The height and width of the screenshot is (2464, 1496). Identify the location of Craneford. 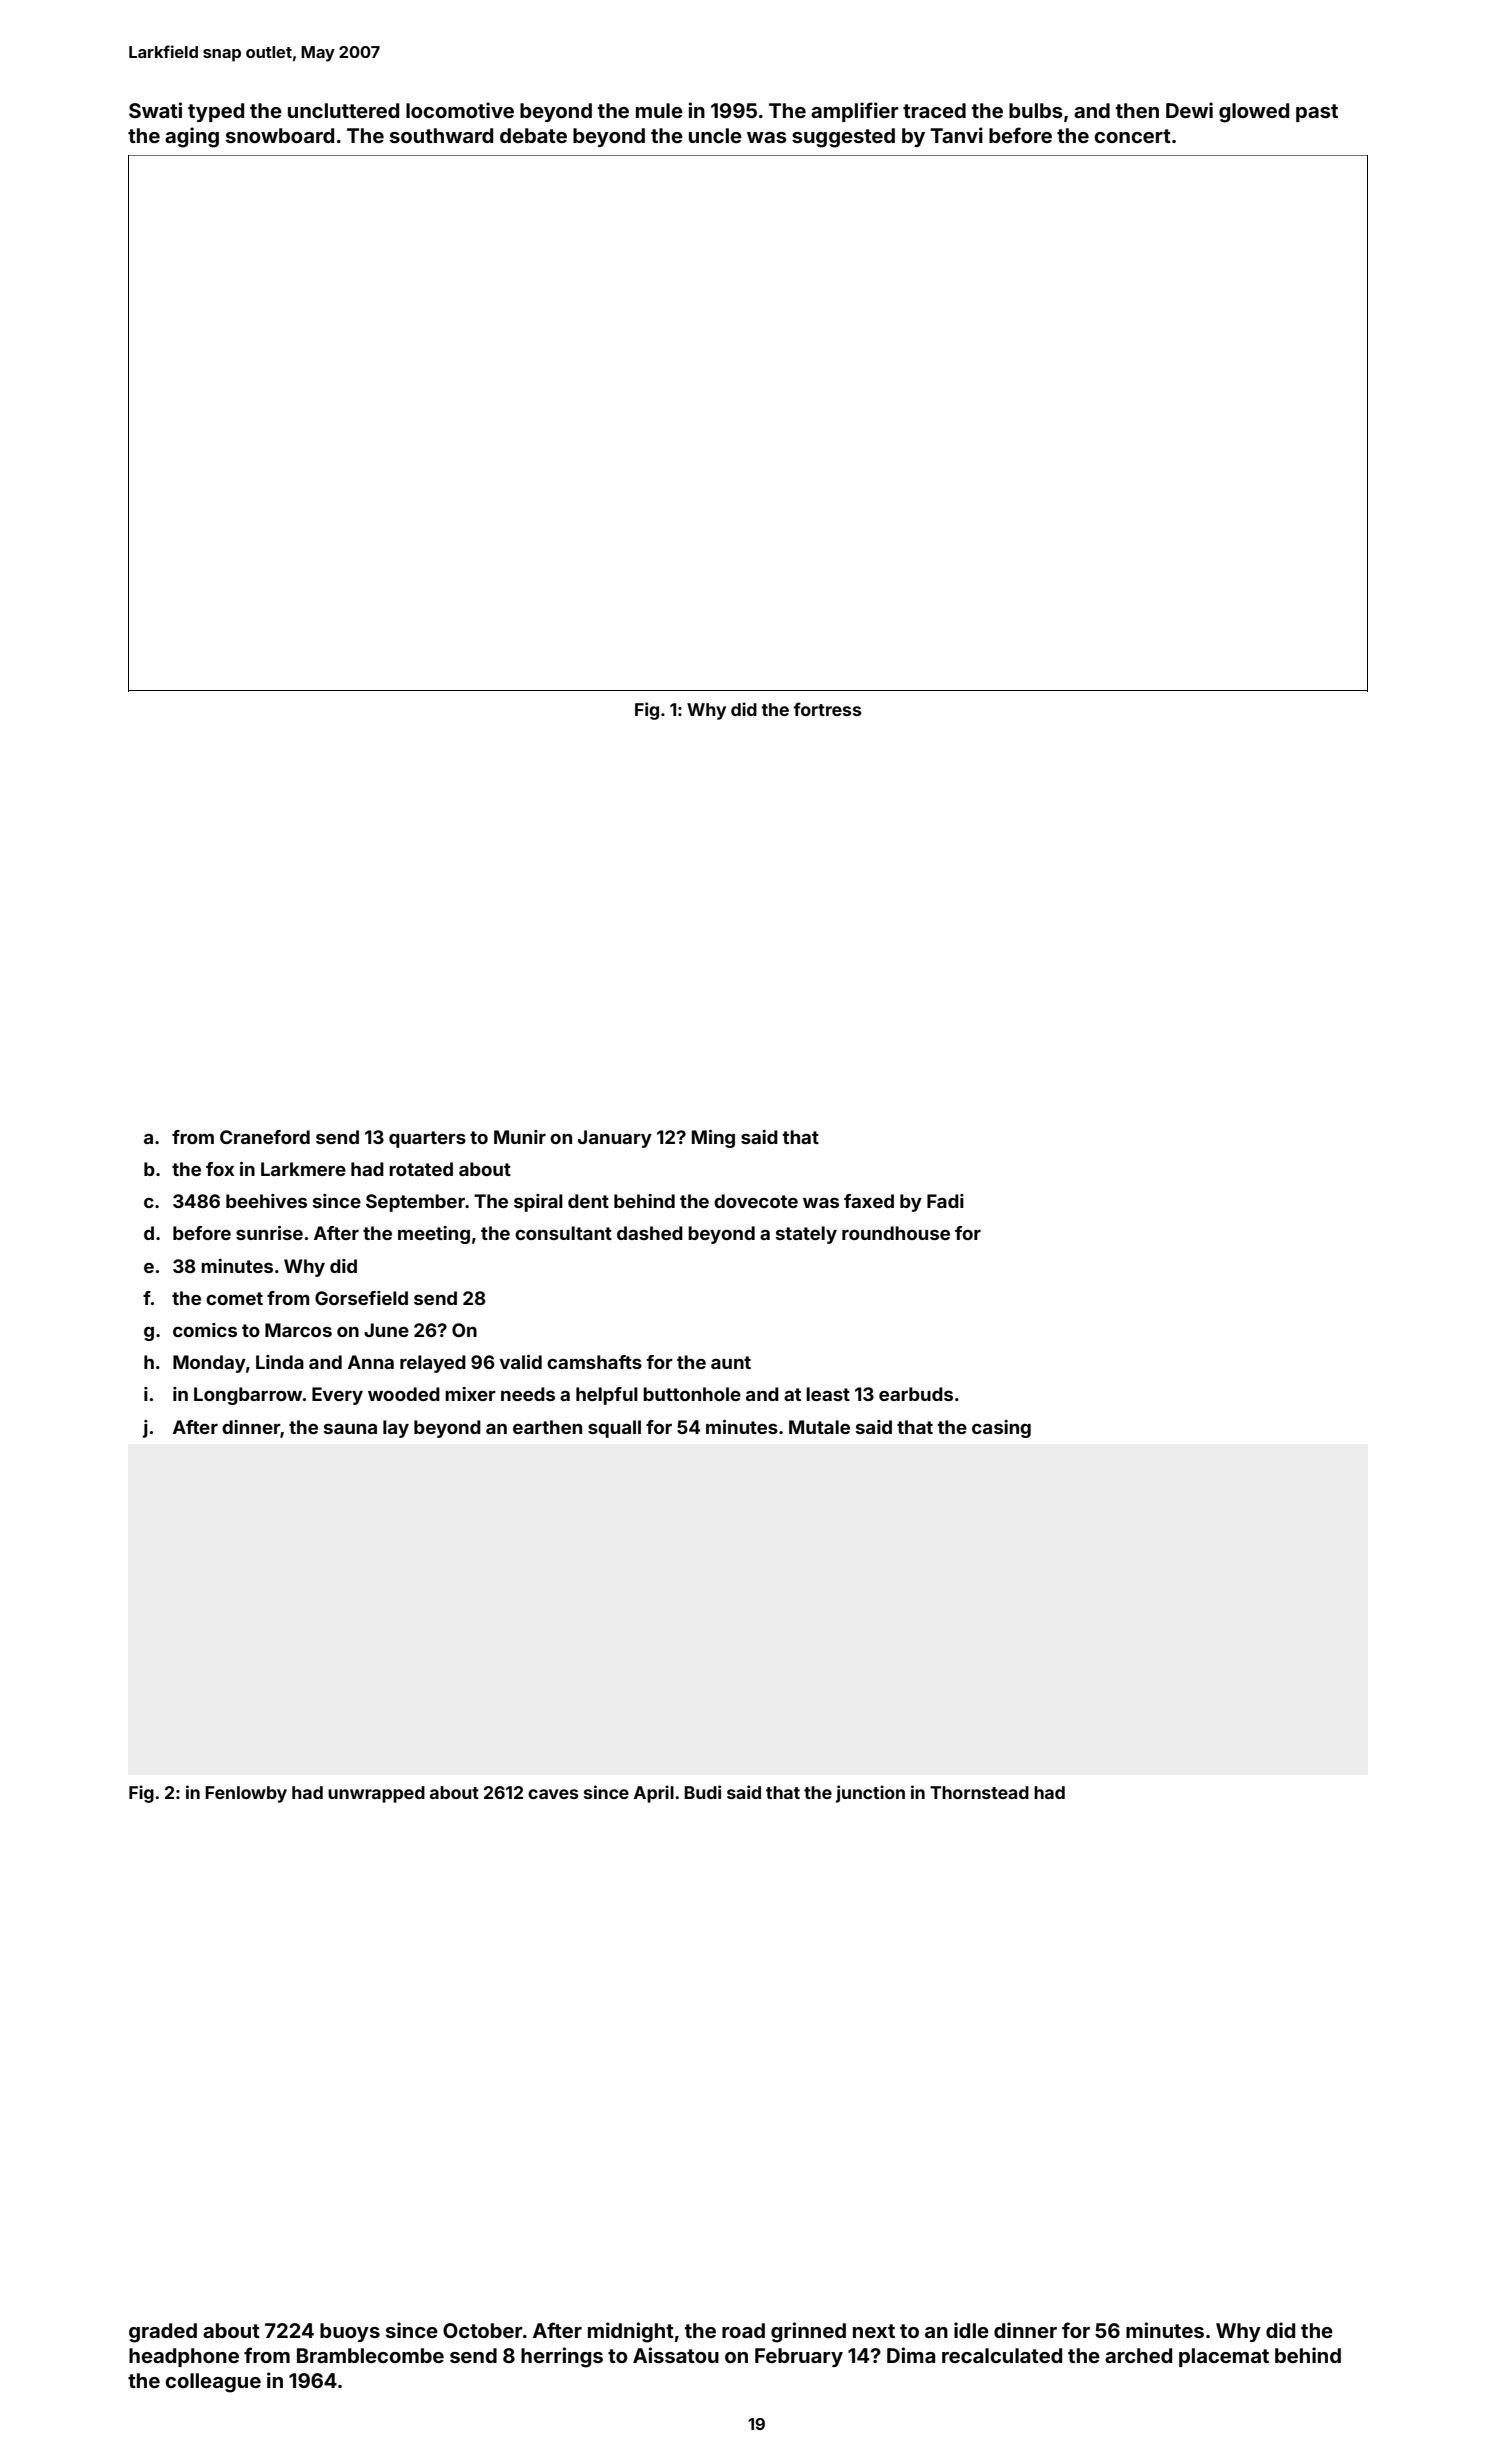
(265, 1137).
